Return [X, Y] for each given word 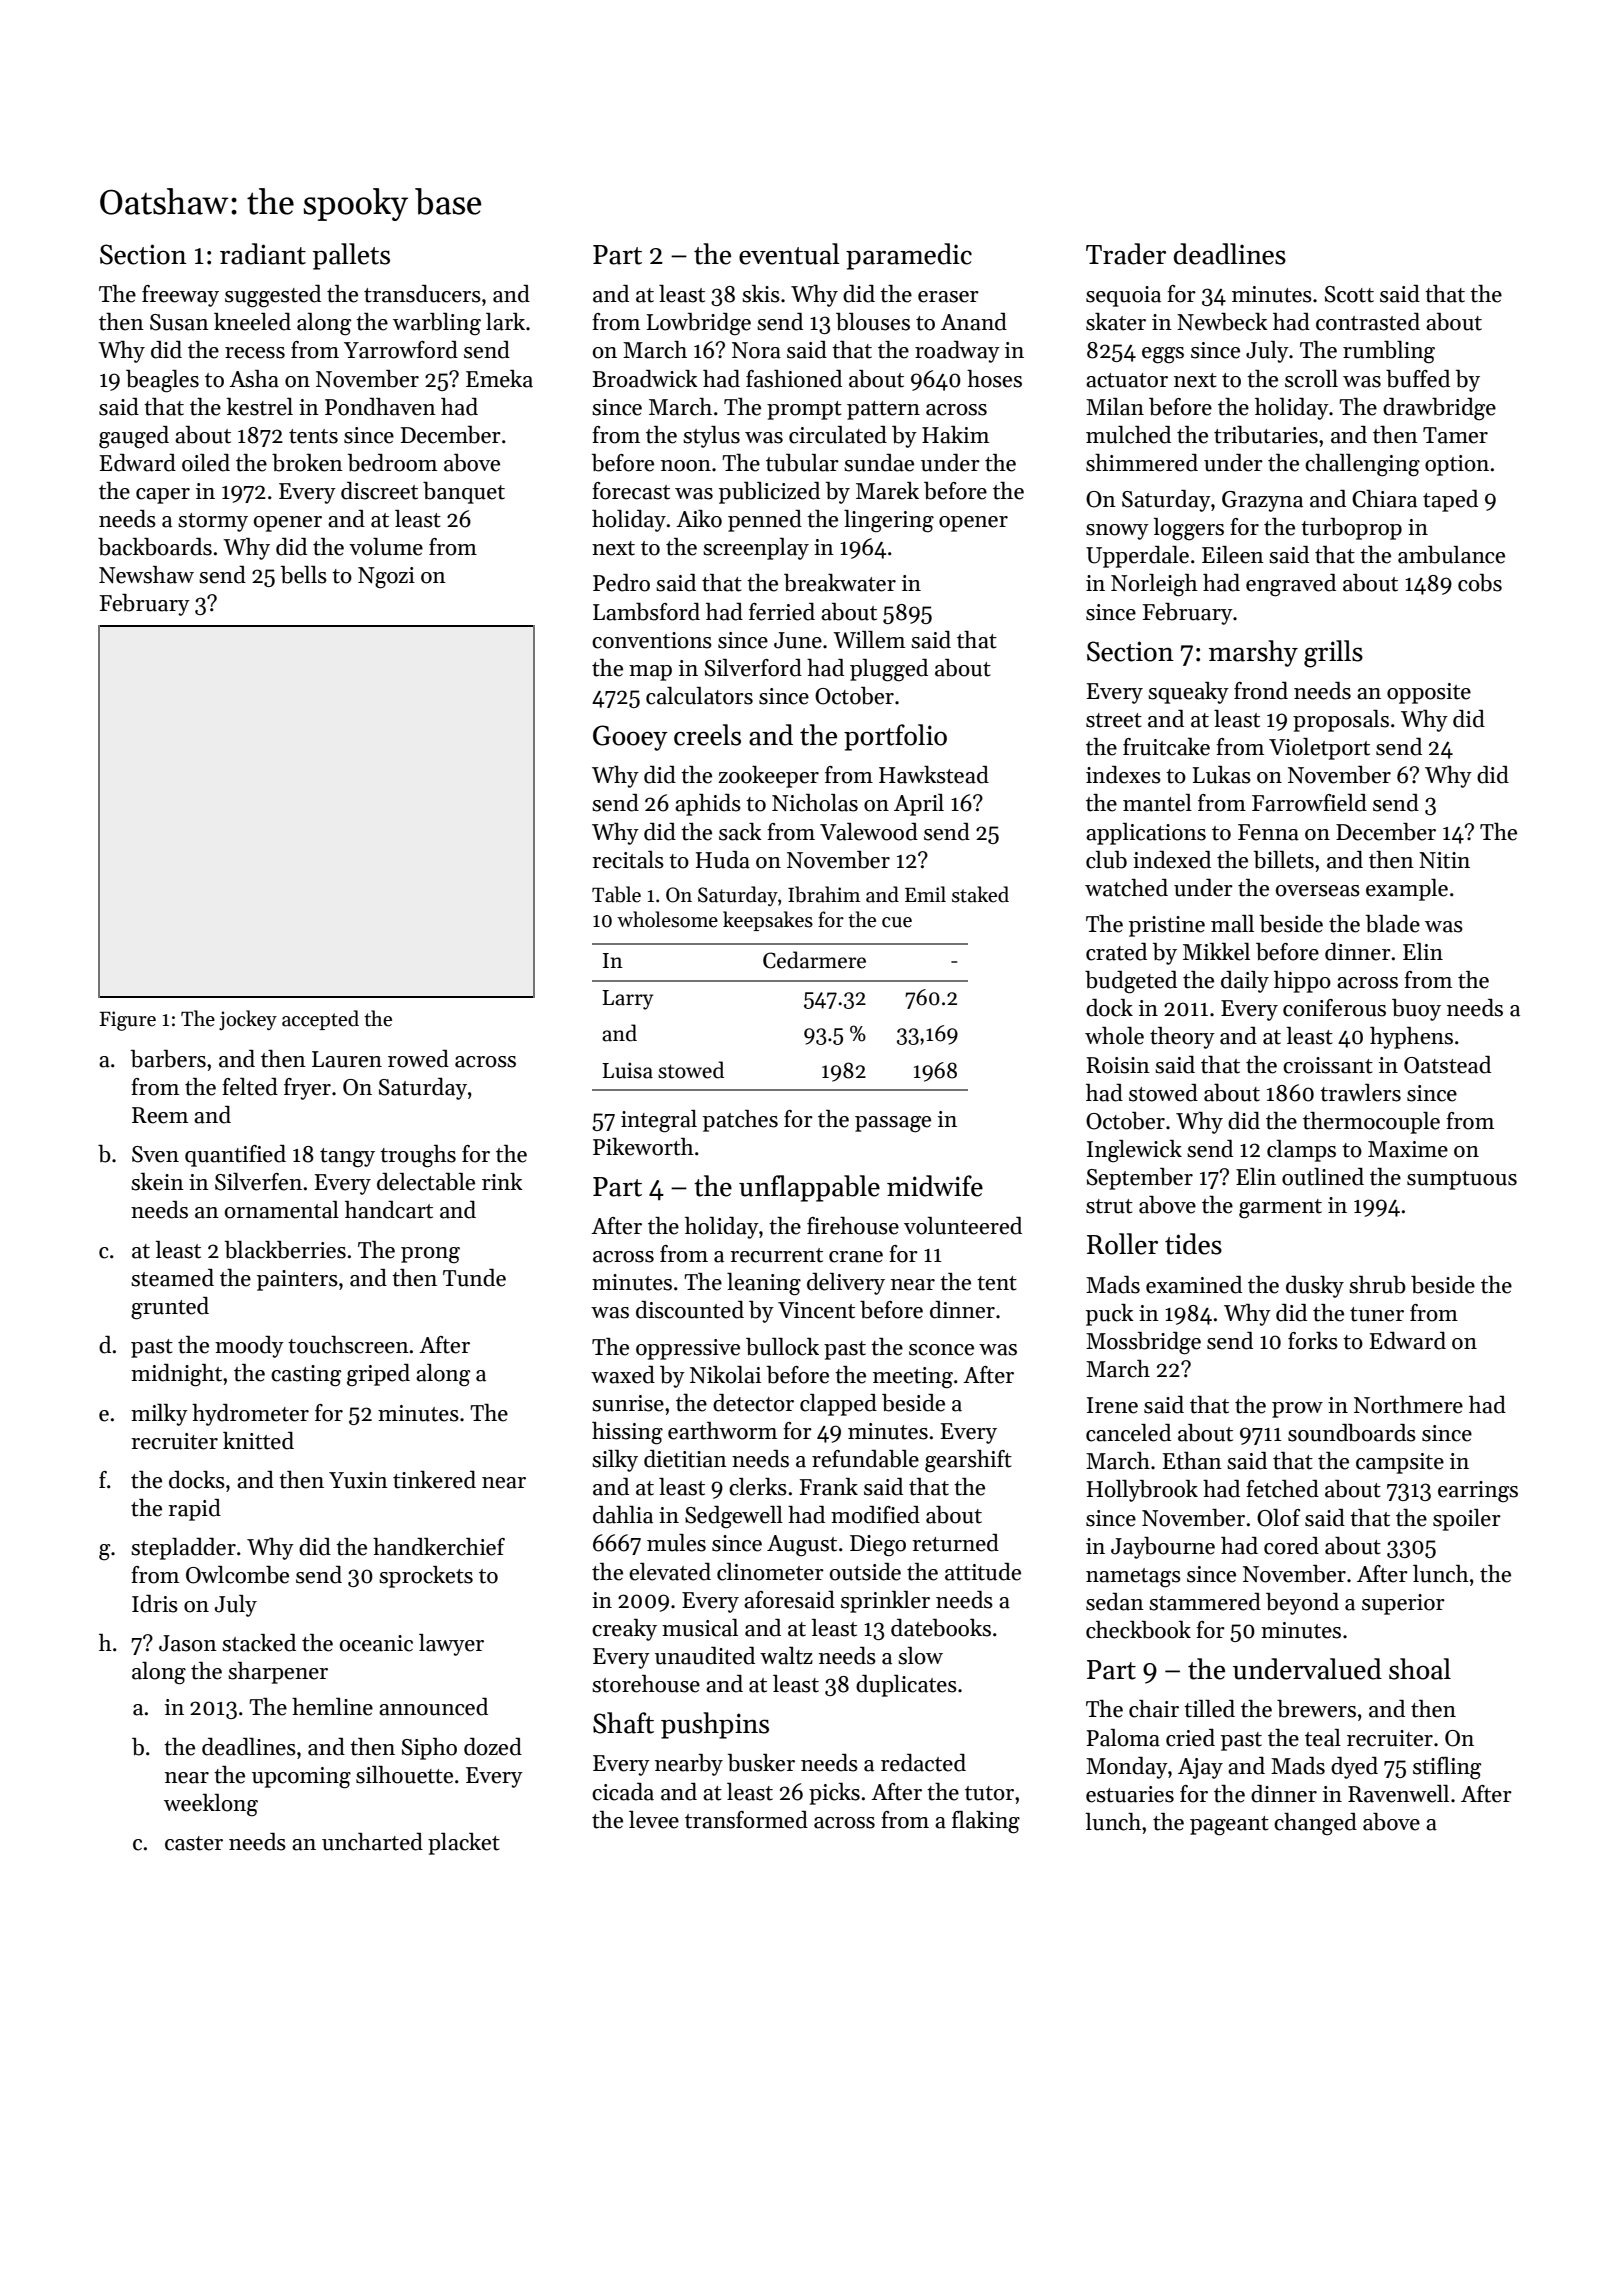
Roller [1122, 1244]
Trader [1126, 254]
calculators [699, 696]
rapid [194, 1510]
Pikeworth [643, 1147]
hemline [332, 1707]
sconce [941, 1350]
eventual [789, 254]
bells [304, 575]
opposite [1429, 693]
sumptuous [1462, 1180]
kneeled [252, 322]
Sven [155, 1154]
